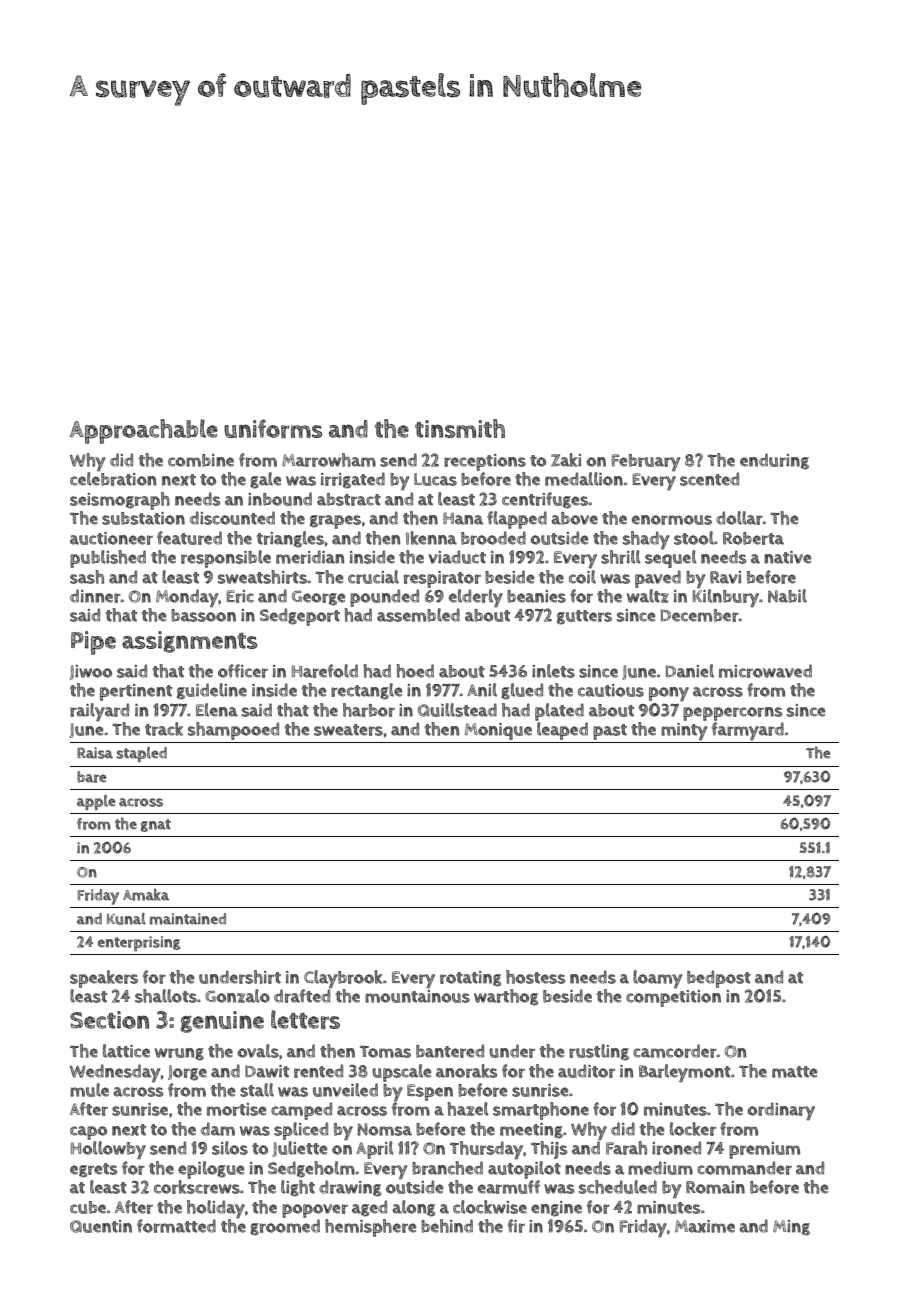 Image resolution: width=908 pixels, height=1316 pixels. I want to click on receptions, so click(485, 462).
